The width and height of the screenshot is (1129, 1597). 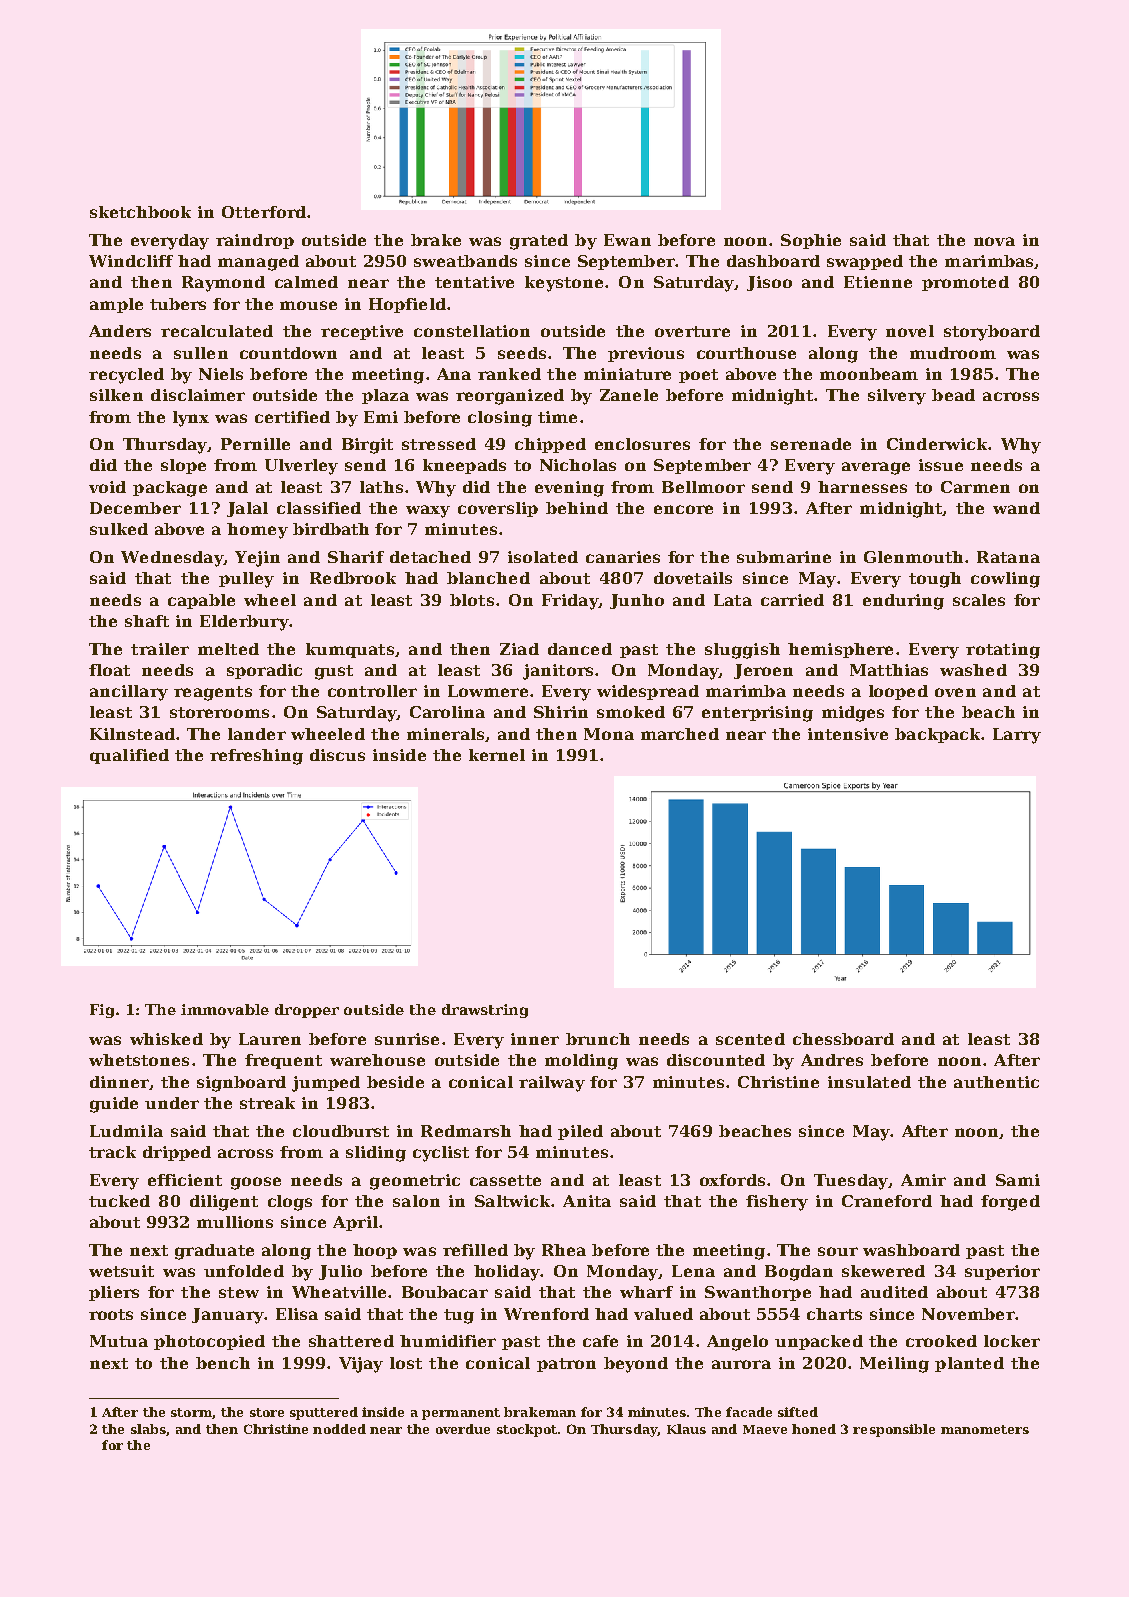 I want to click on discus, so click(x=337, y=755).
